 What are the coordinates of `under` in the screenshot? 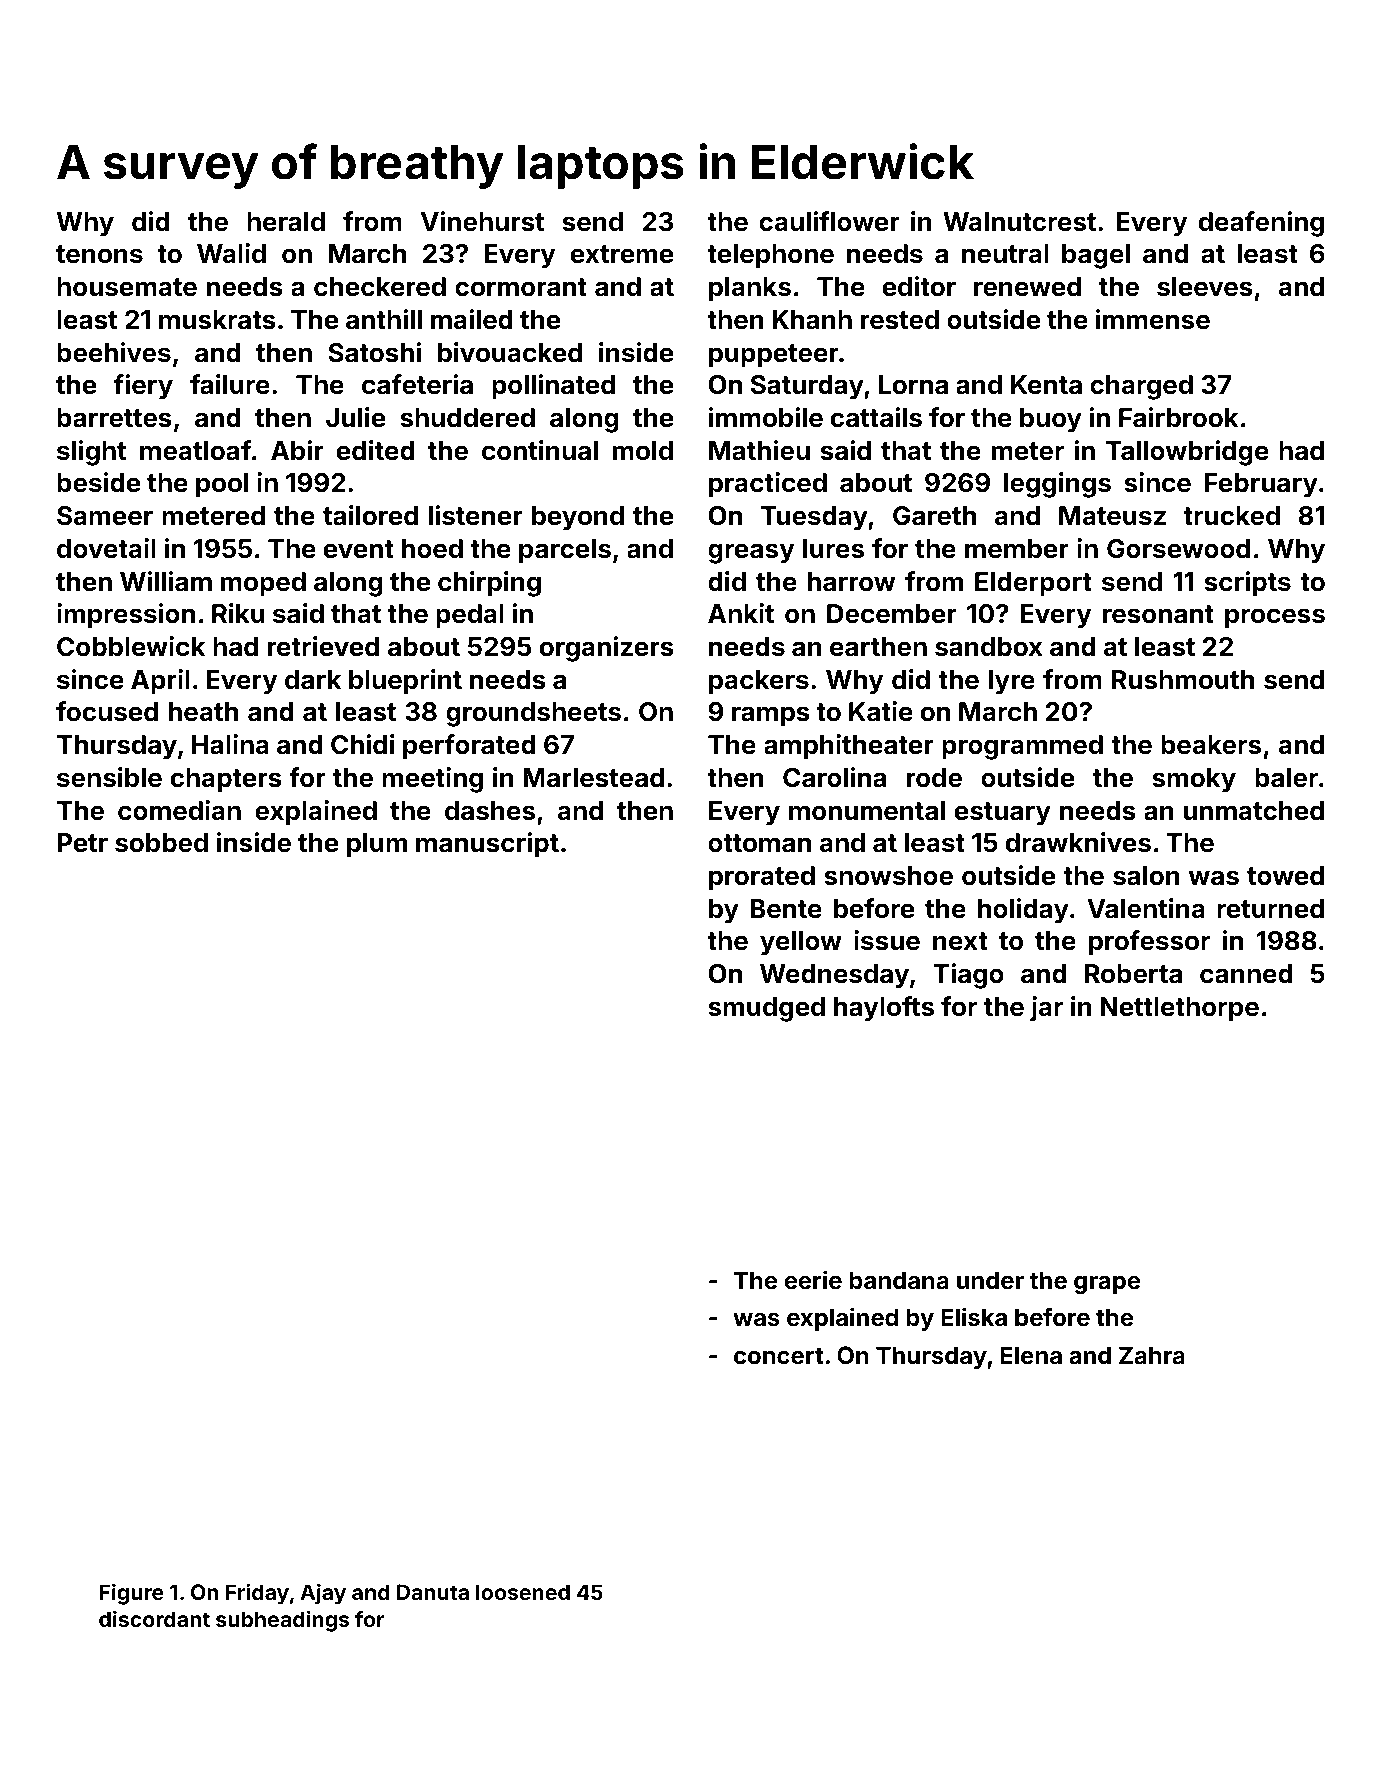 It's located at (990, 1280).
